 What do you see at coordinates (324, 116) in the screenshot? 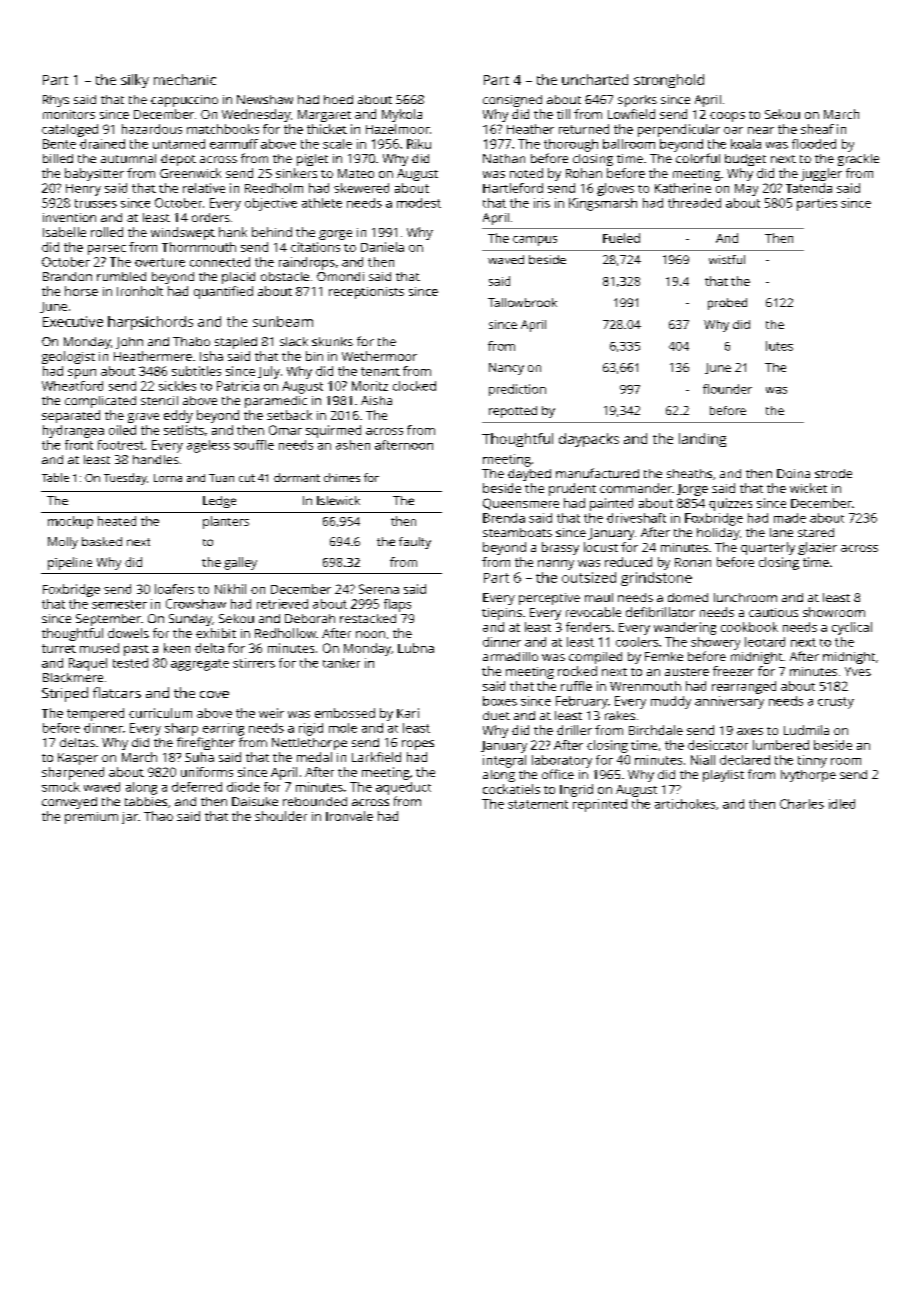
I see `Margaret` at bounding box center [324, 116].
